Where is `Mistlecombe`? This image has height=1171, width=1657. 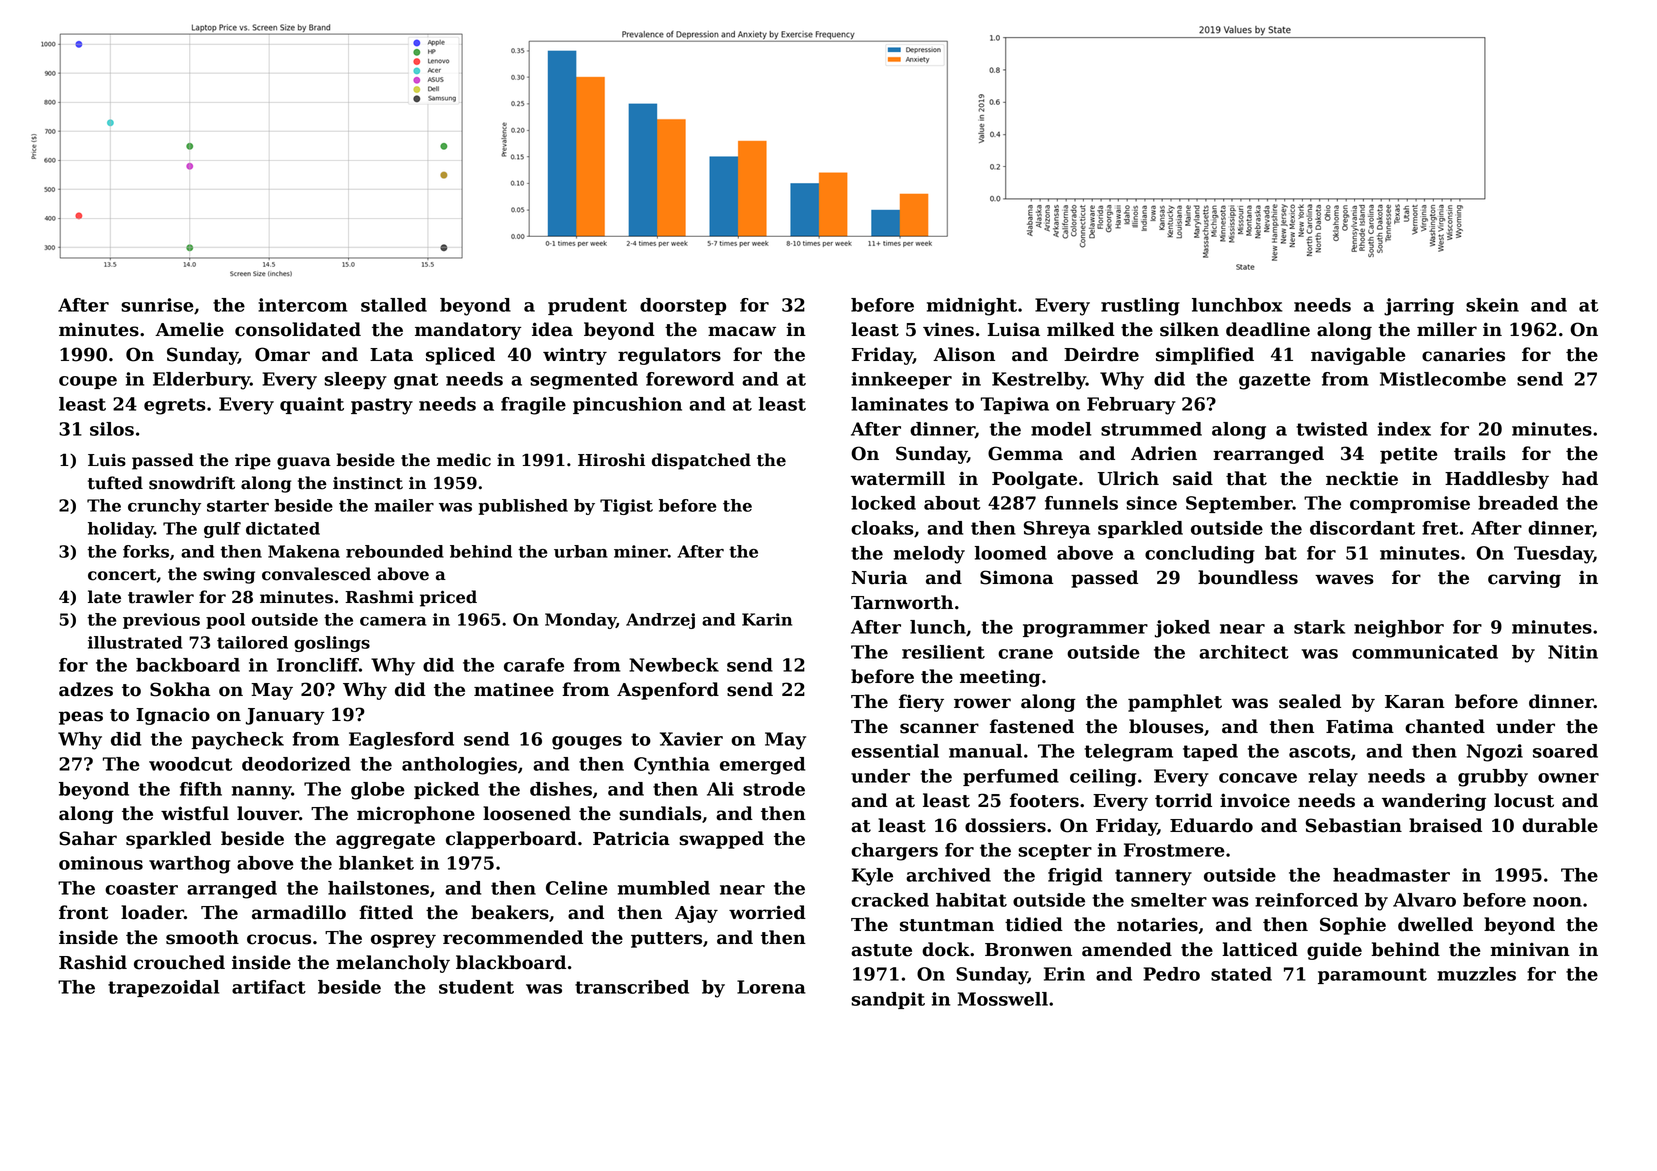
Mistlecombe is located at coordinates (1443, 379).
